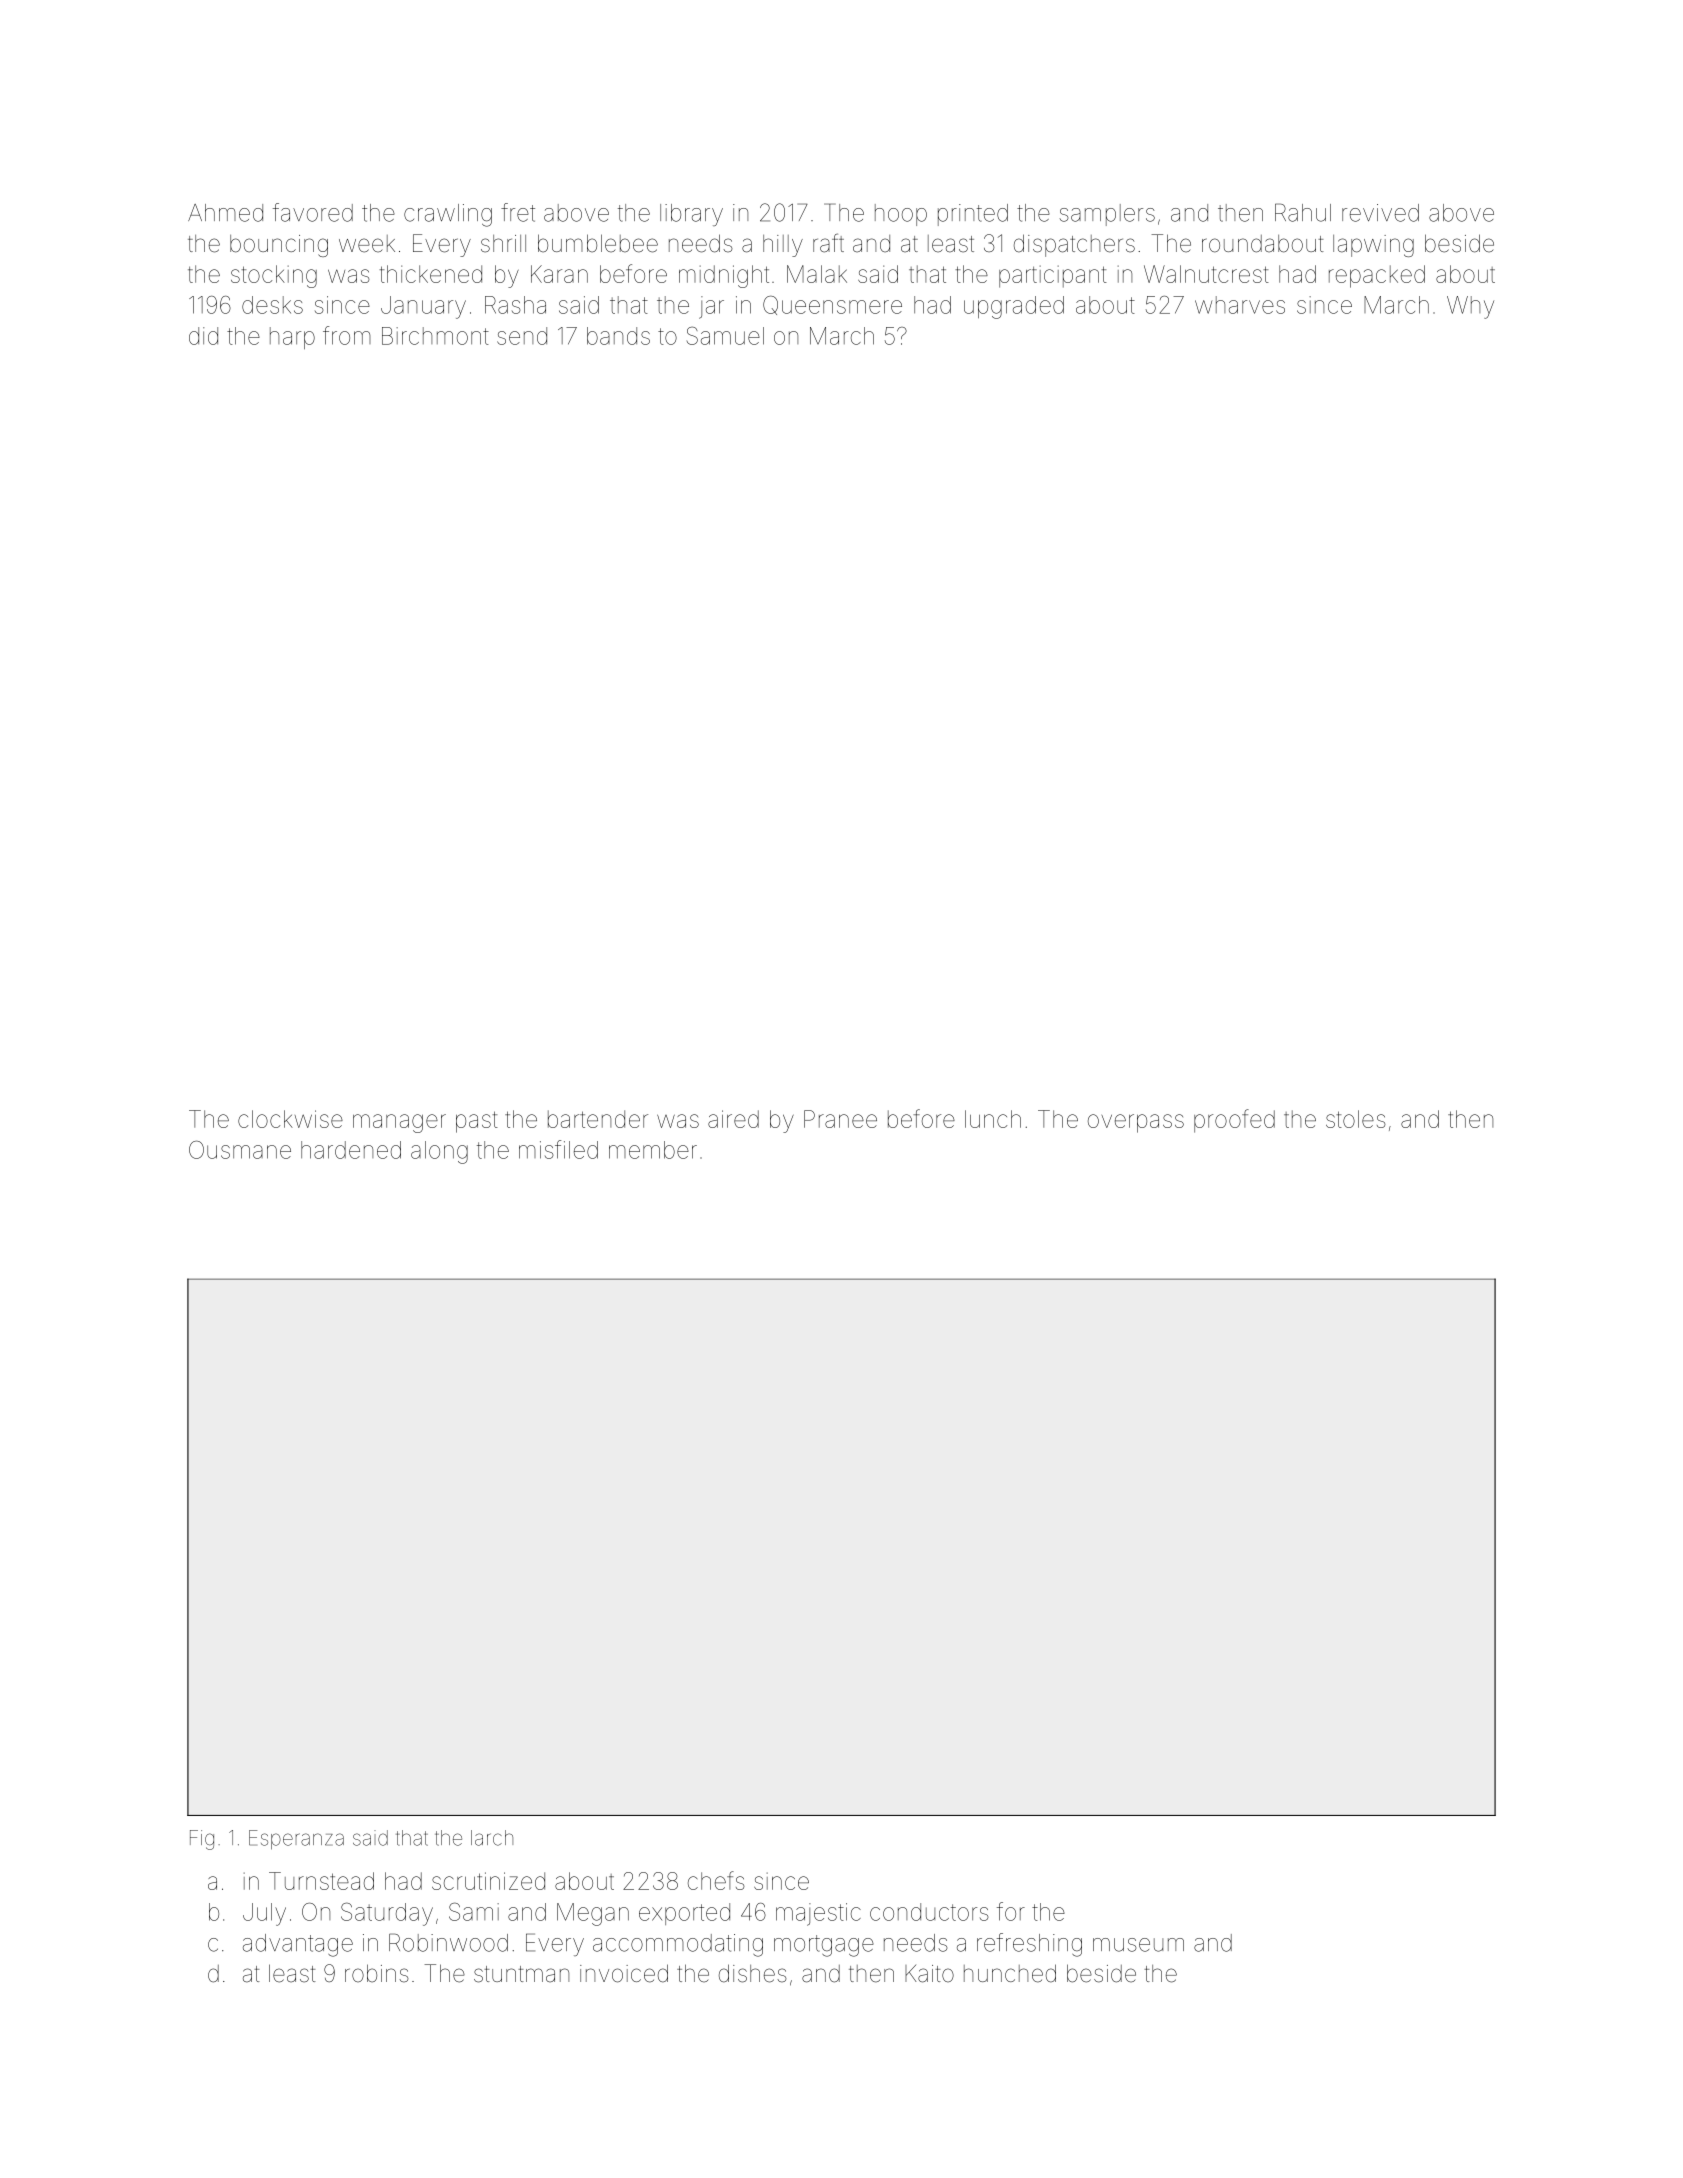 The height and width of the screenshot is (2178, 1683). I want to click on repacked, so click(1377, 276).
